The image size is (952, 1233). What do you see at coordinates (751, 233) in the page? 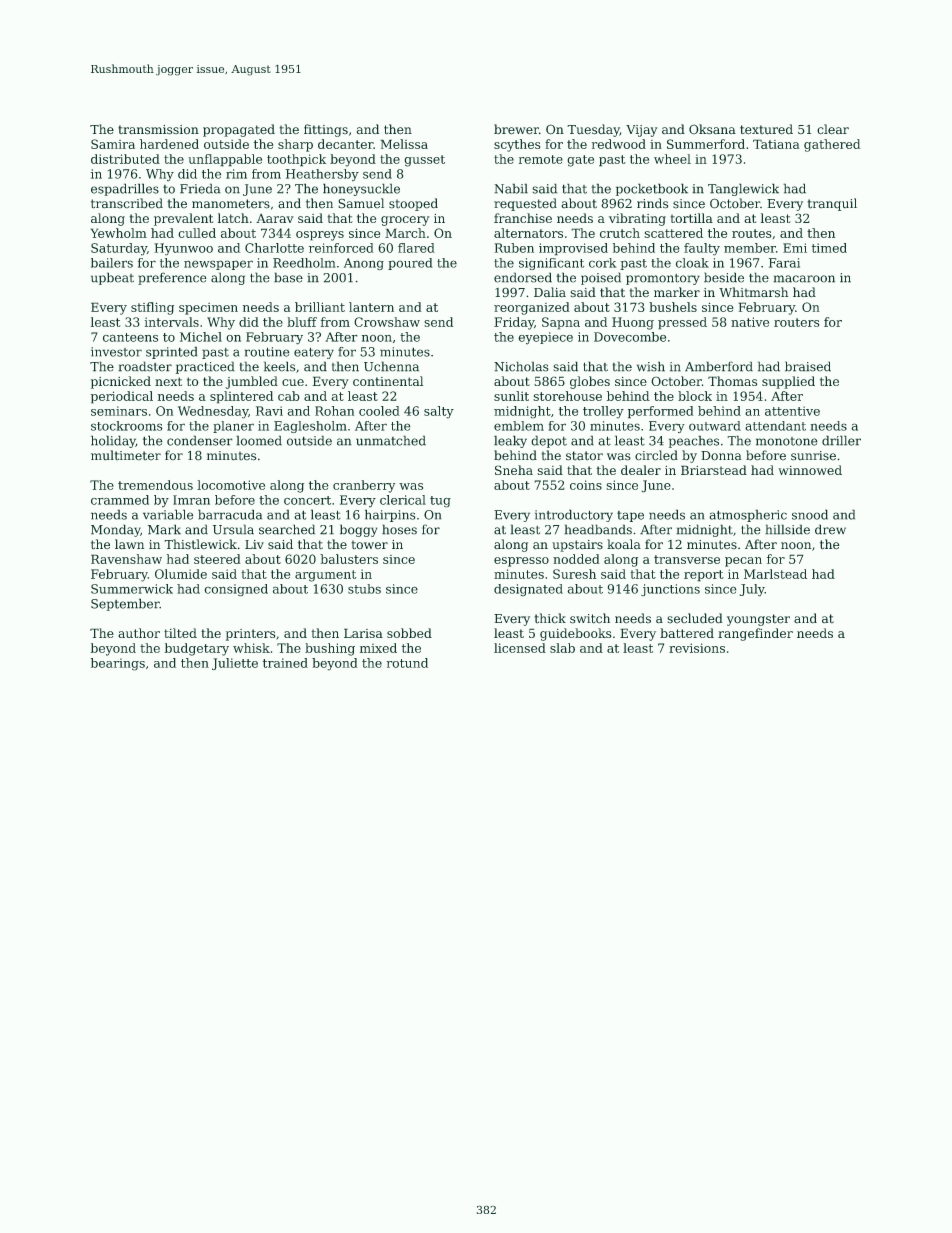
I see `routes` at bounding box center [751, 233].
